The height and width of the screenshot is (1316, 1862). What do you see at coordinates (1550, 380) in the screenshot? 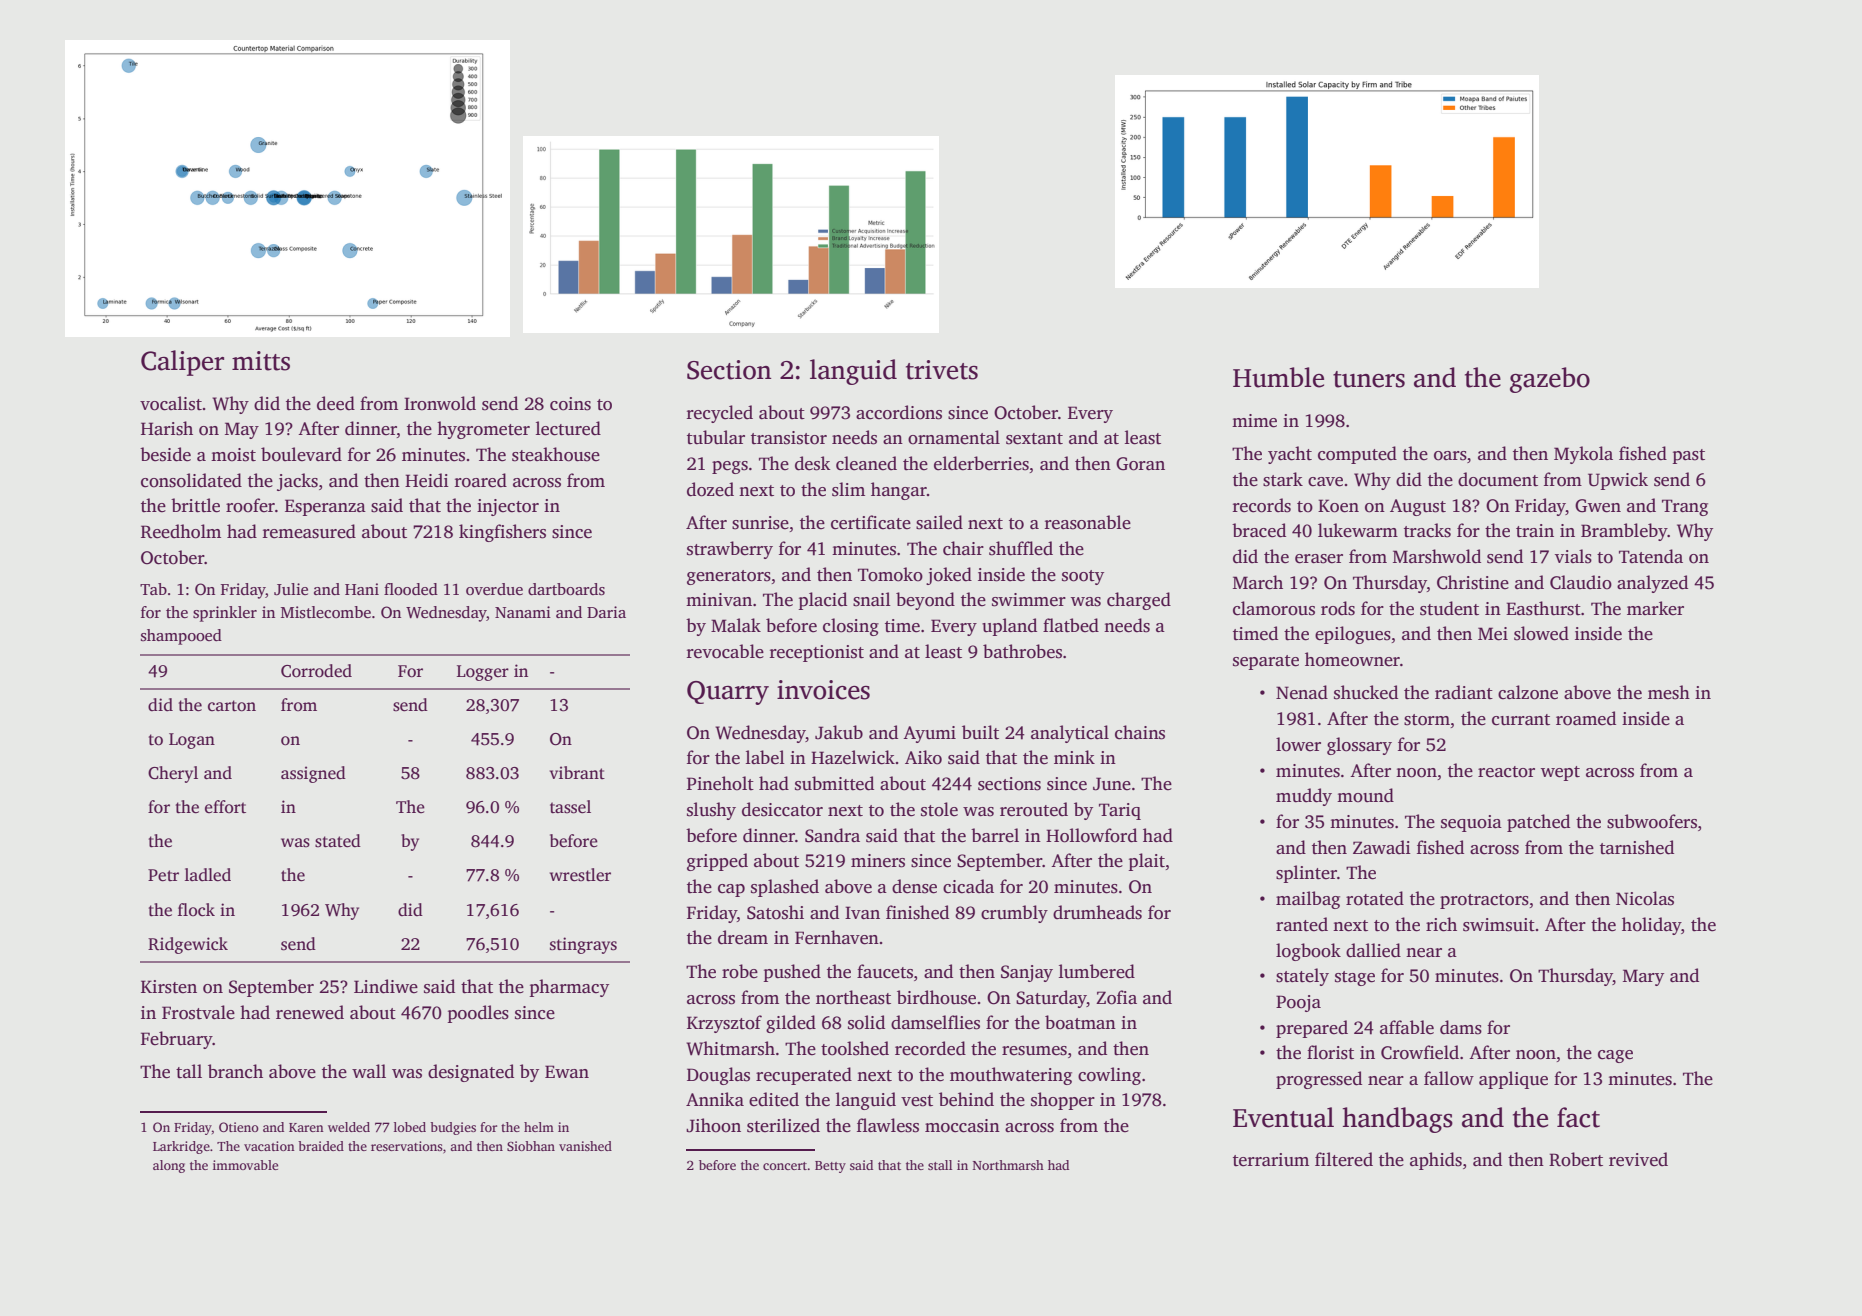
I see `gazebo` at bounding box center [1550, 380].
